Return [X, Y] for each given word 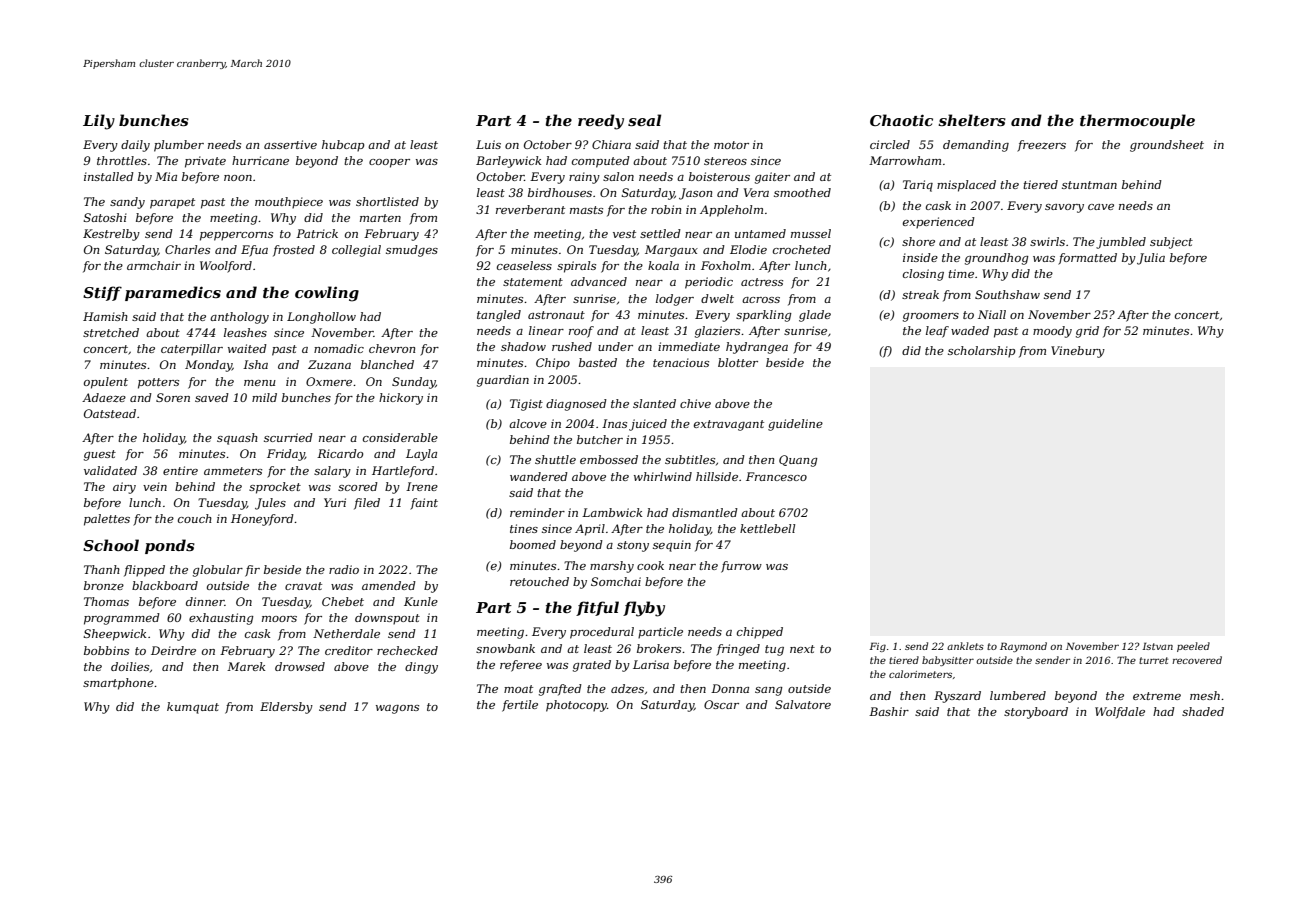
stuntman [1089, 185]
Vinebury [1078, 352]
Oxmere [329, 381]
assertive [290, 144]
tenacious [681, 362]
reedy [601, 122]
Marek [246, 666]
